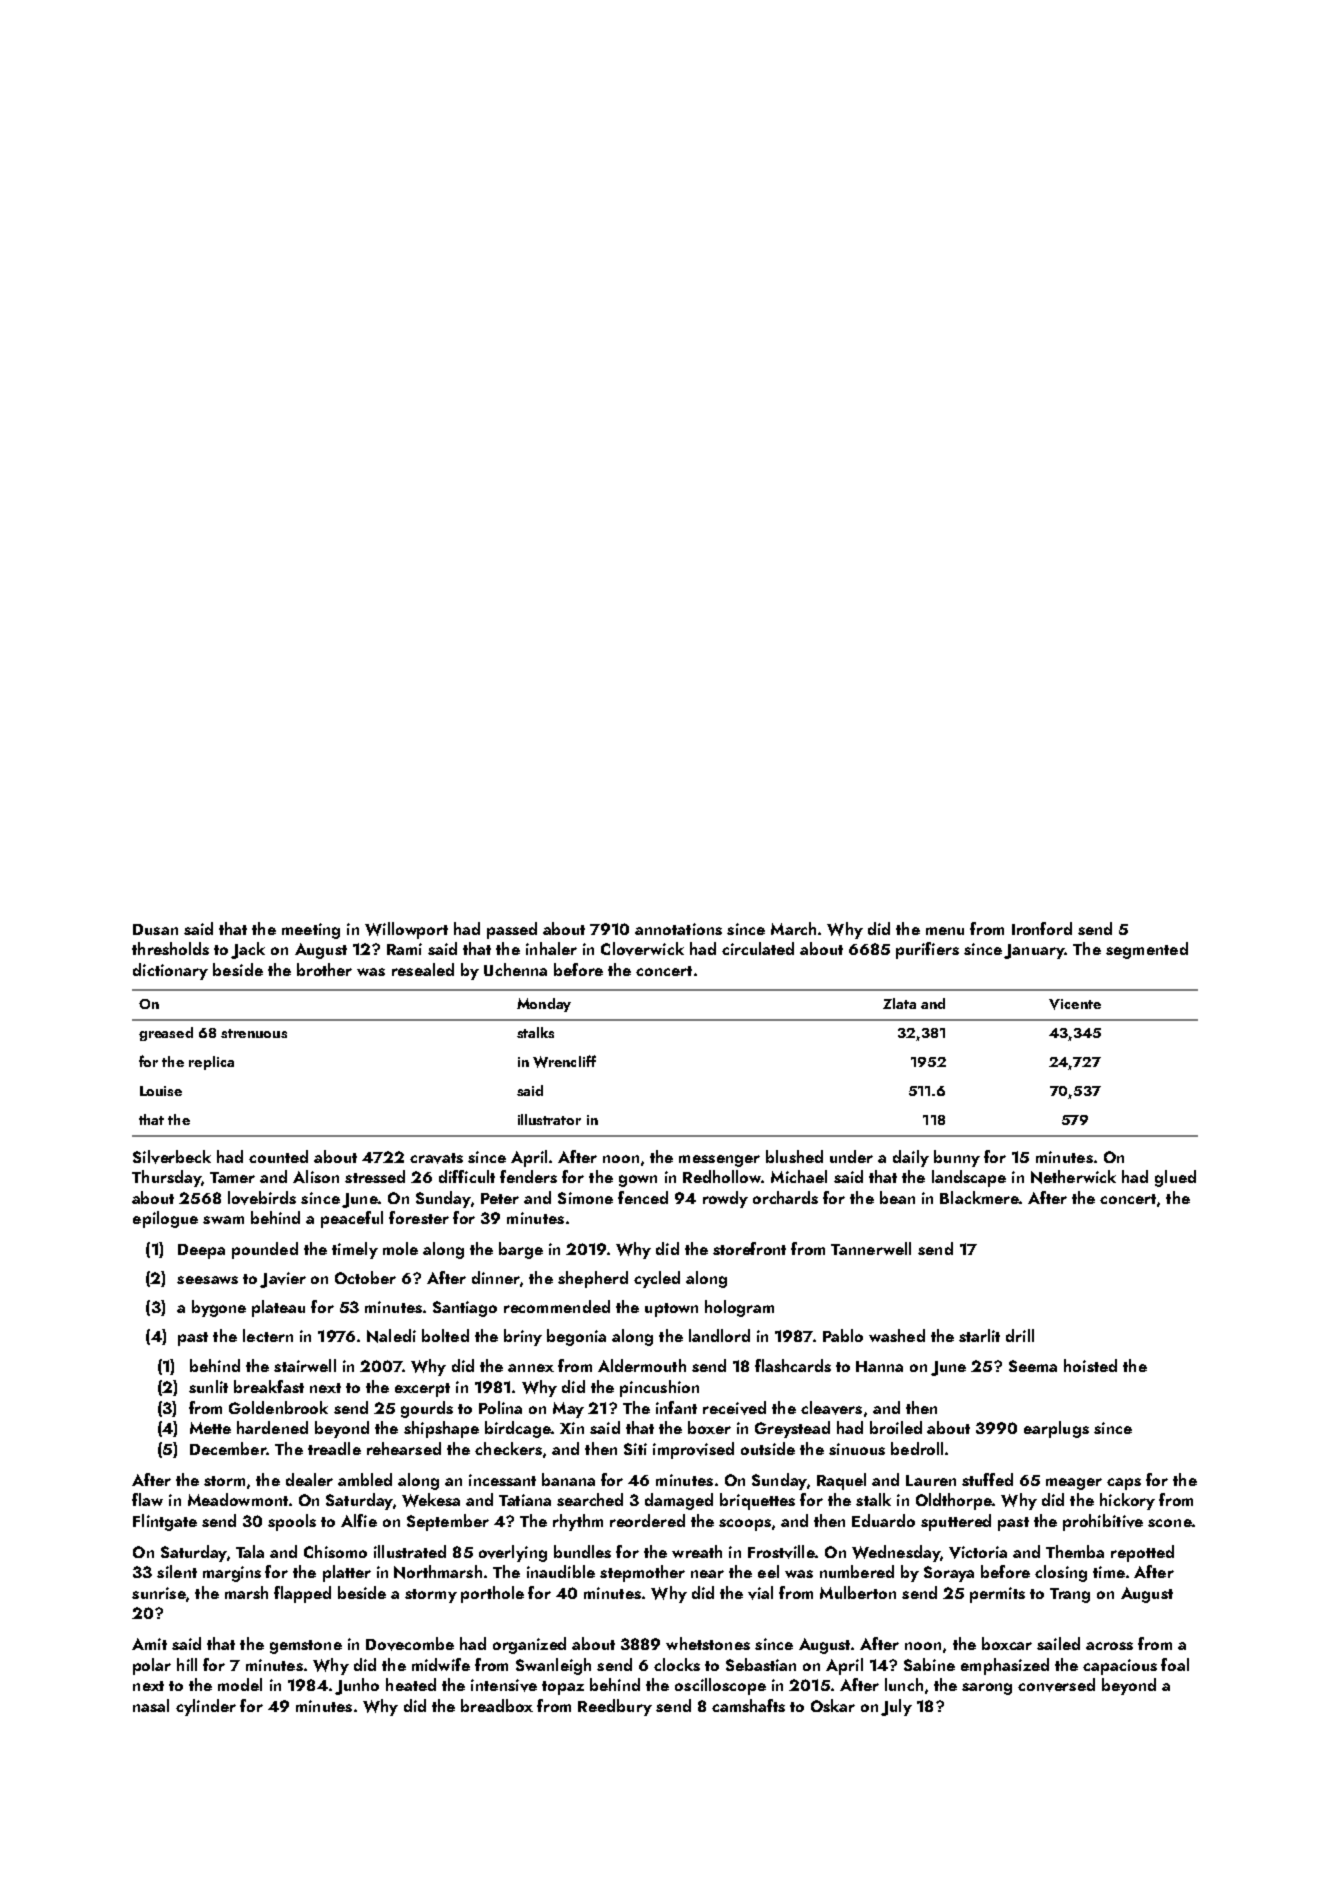 The height and width of the screenshot is (1881, 1330). I want to click on damaged, so click(679, 1501).
